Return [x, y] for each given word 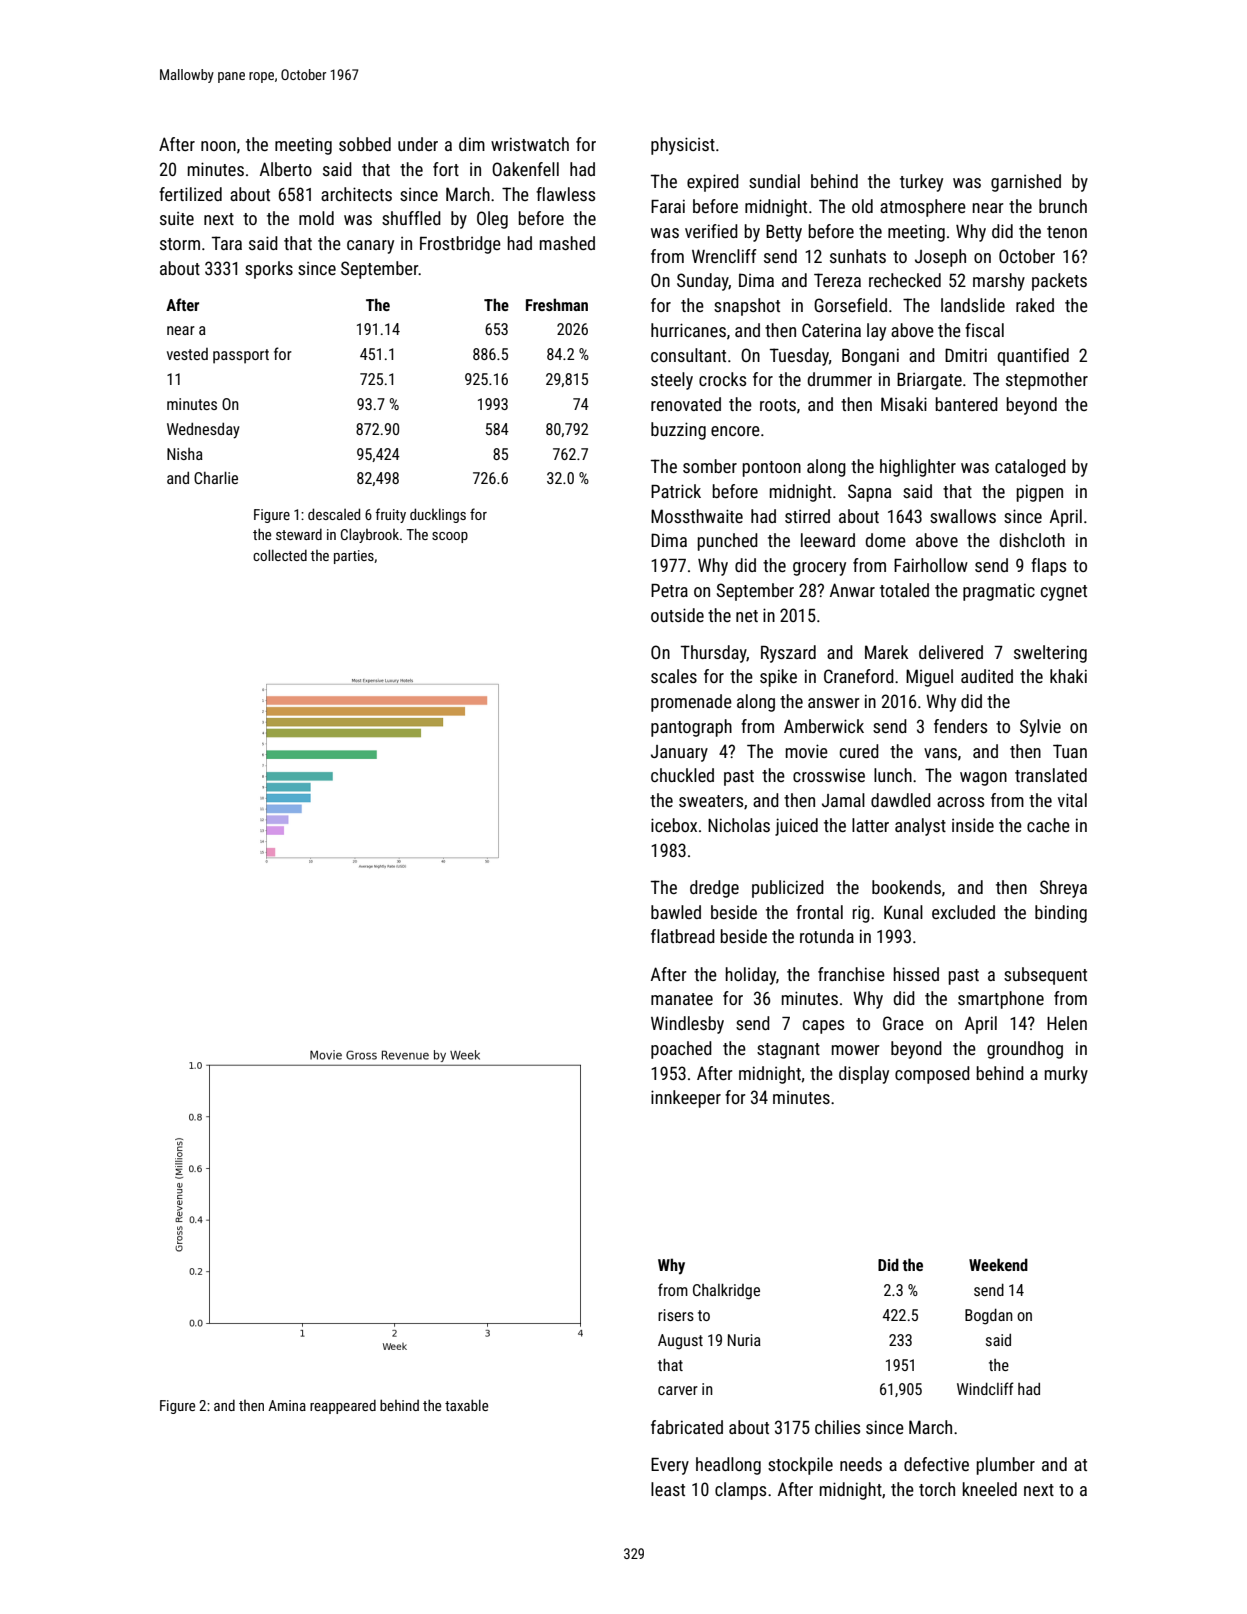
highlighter [918, 468]
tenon [1067, 232]
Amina [287, 1405]
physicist [683, 146]
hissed [916, 974]
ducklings [438, 515]
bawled [676, 912]
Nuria [744, 1340]
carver [678, 1390]
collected [280, 555]
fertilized [190, 194]
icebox [674, 825]
